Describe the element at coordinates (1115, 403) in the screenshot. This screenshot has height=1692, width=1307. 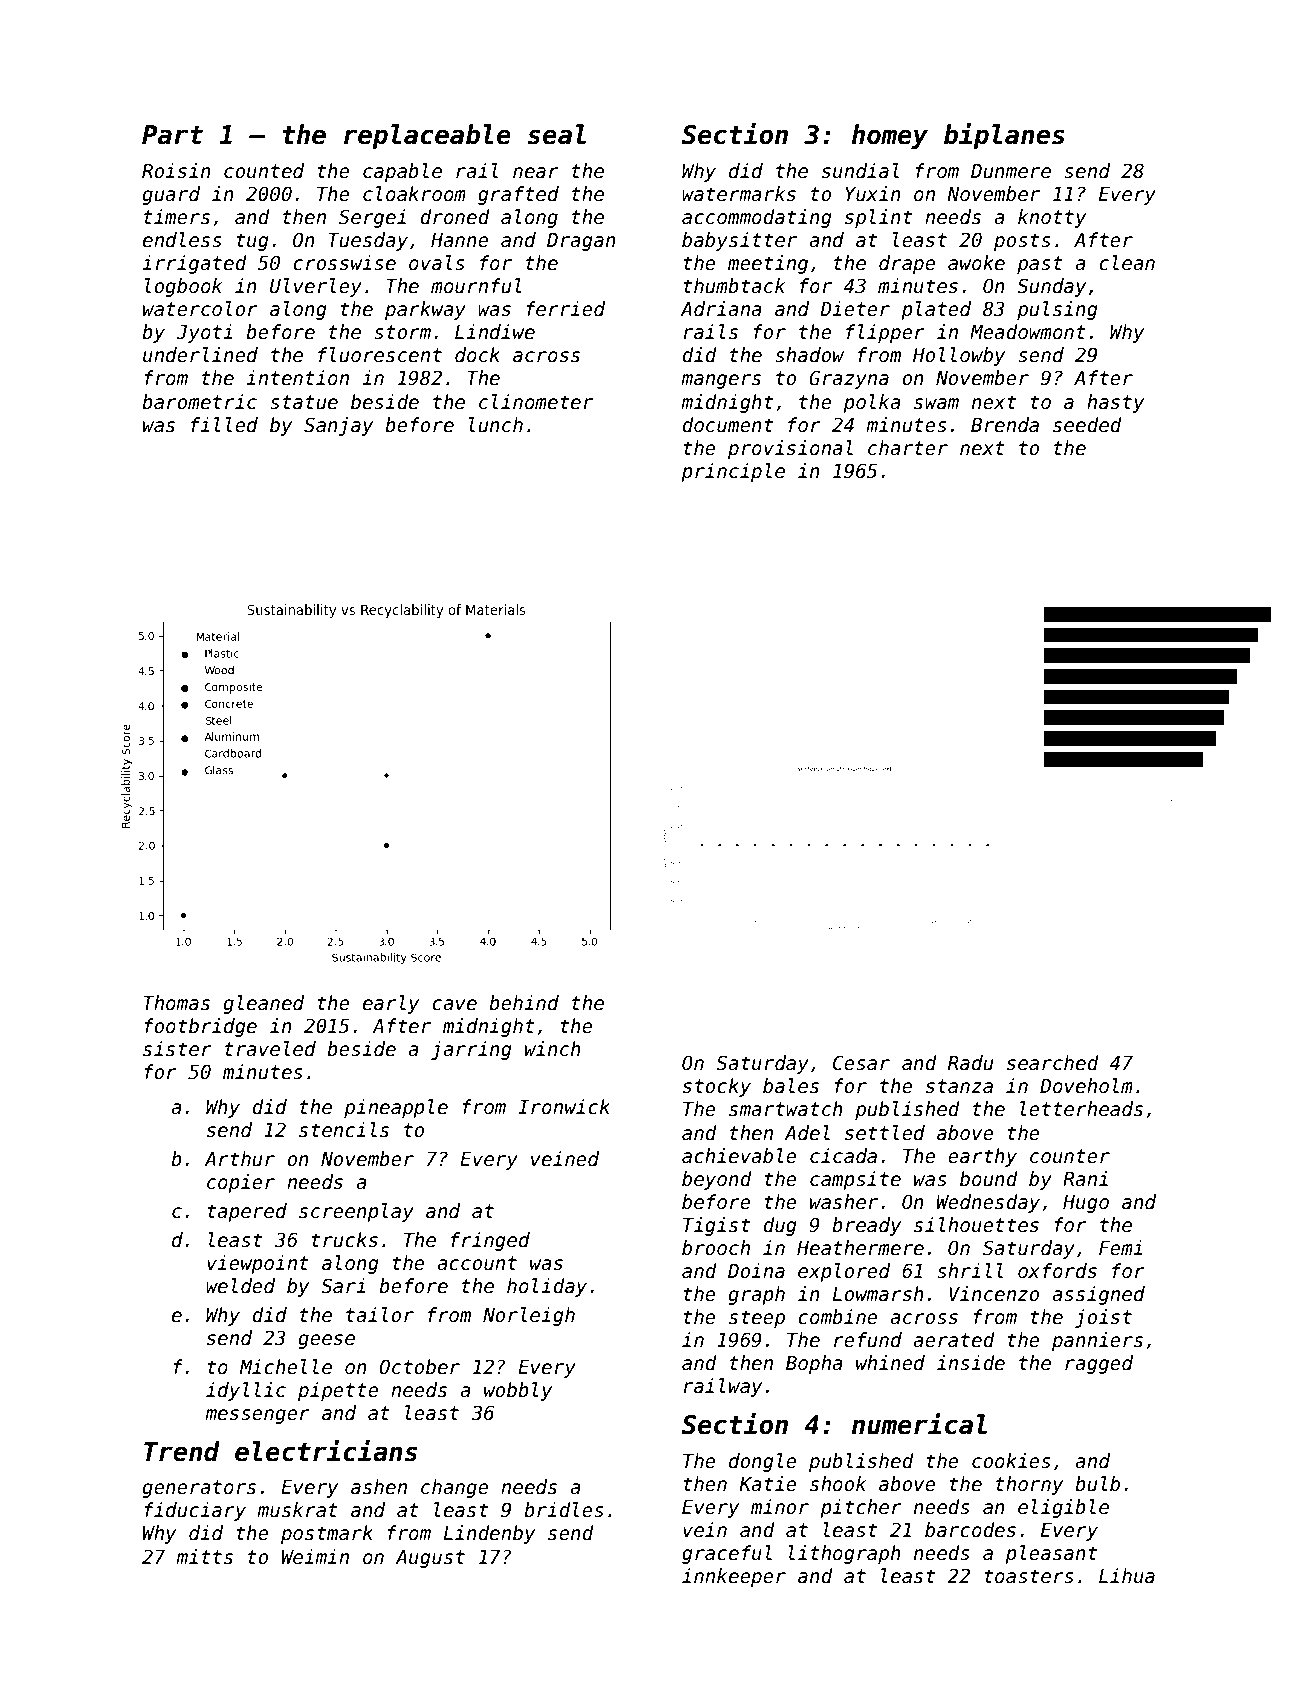
I see `hasty` at that location.
